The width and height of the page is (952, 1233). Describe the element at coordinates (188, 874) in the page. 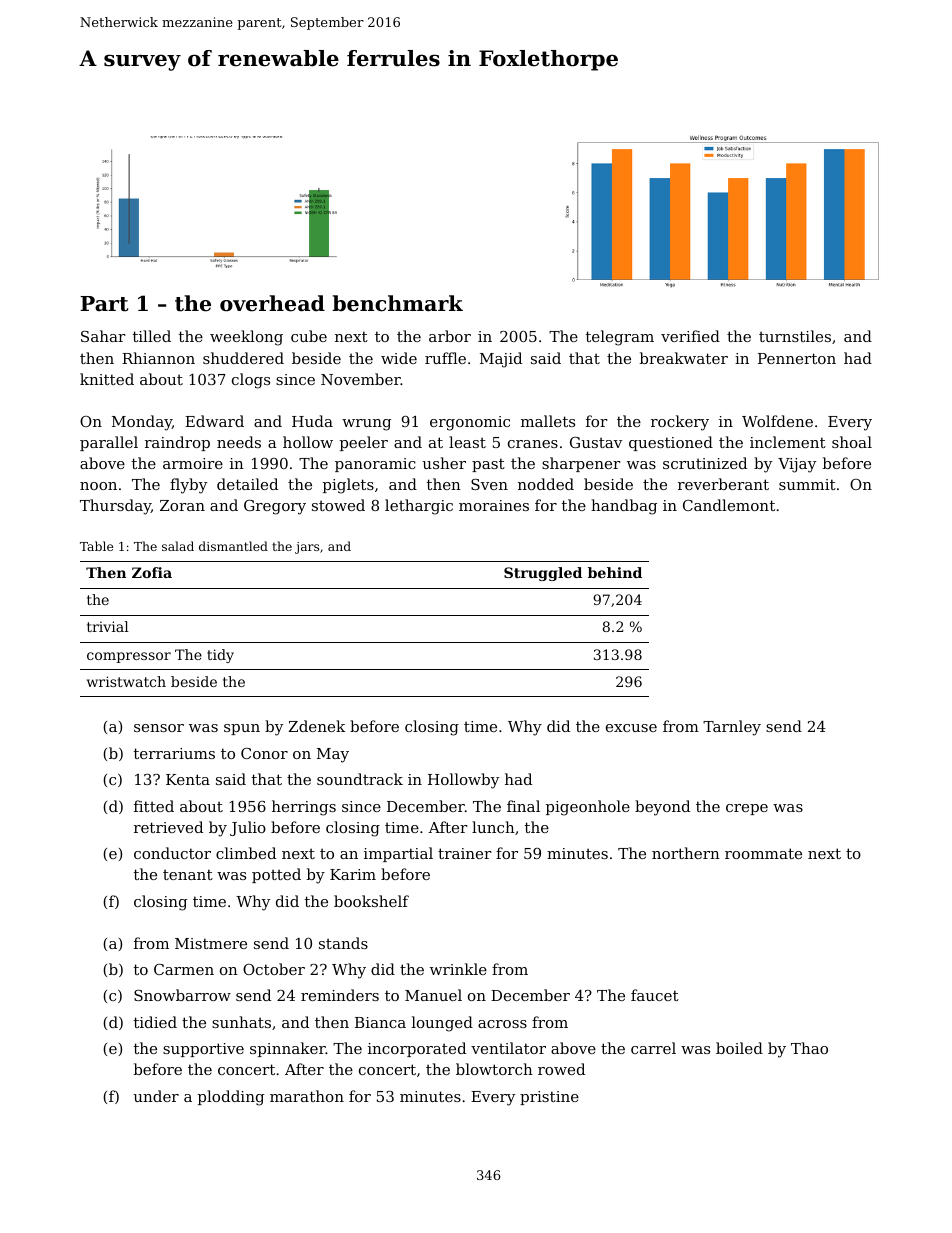

I see `tenant` at that location.
